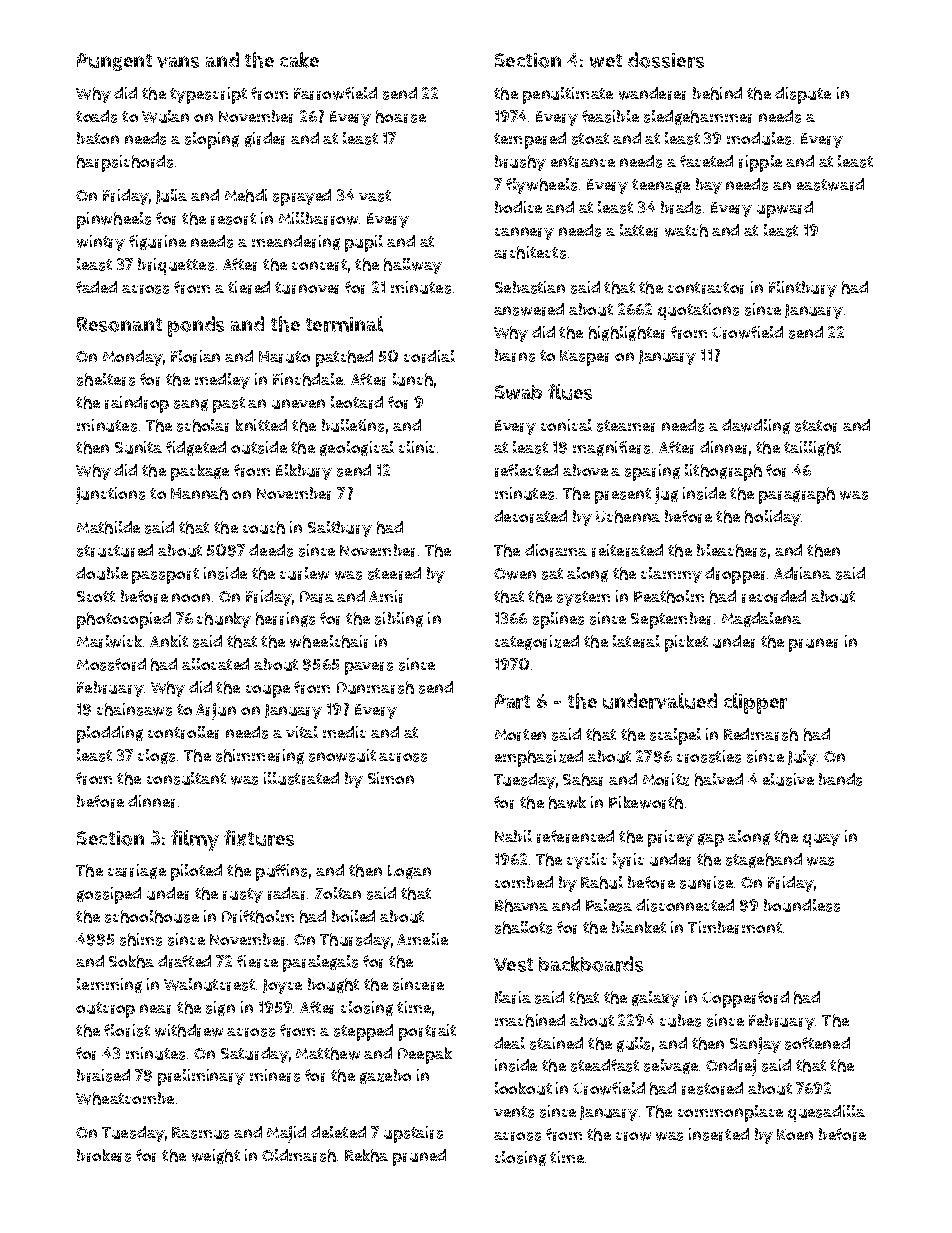 Image resolution: width=952 pixels, height=1233 pixels. I want to click on behind, so click(717, 93).
